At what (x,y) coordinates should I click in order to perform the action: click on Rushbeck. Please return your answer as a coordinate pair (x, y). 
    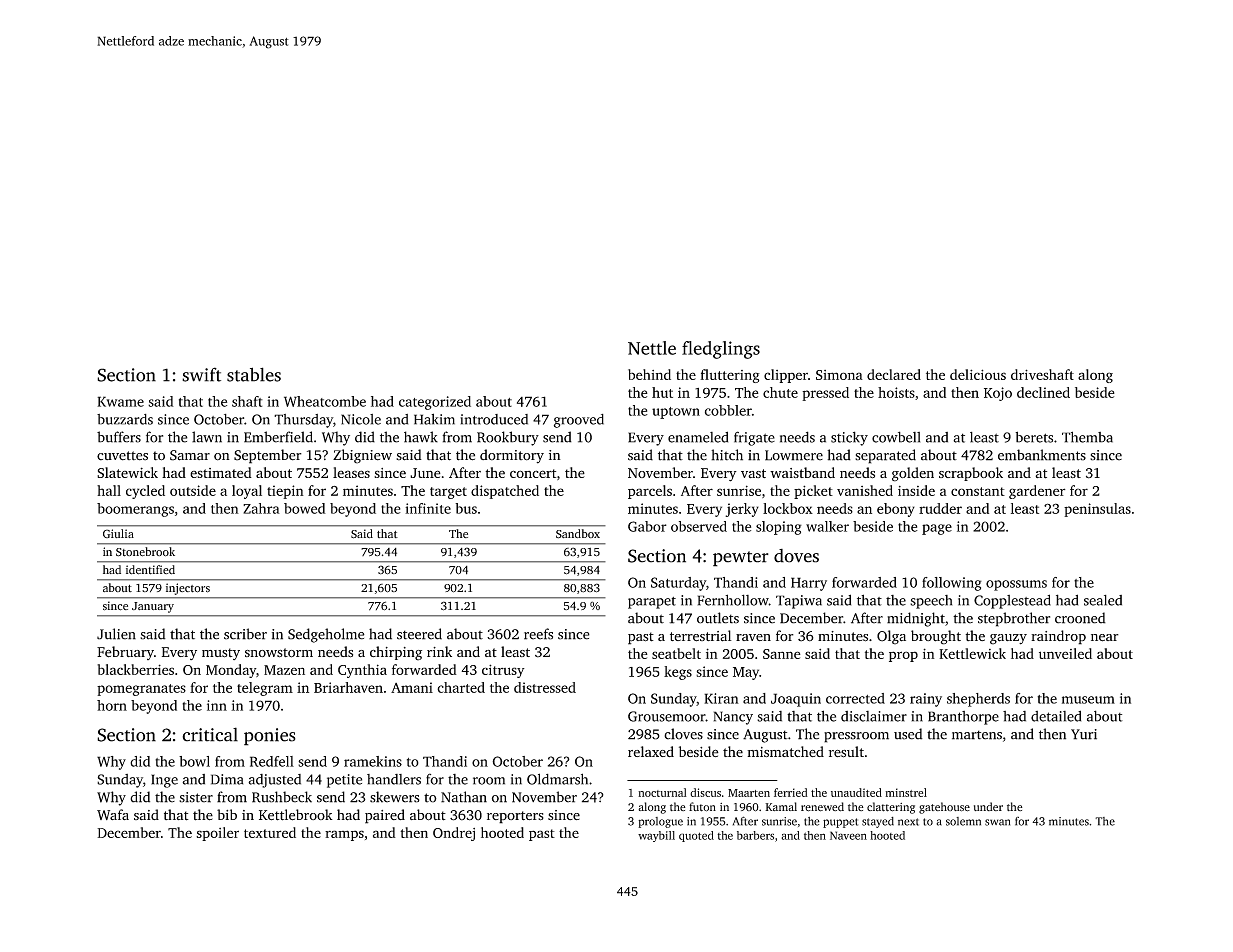
    Looking at the image, I should click on (282, 797).
